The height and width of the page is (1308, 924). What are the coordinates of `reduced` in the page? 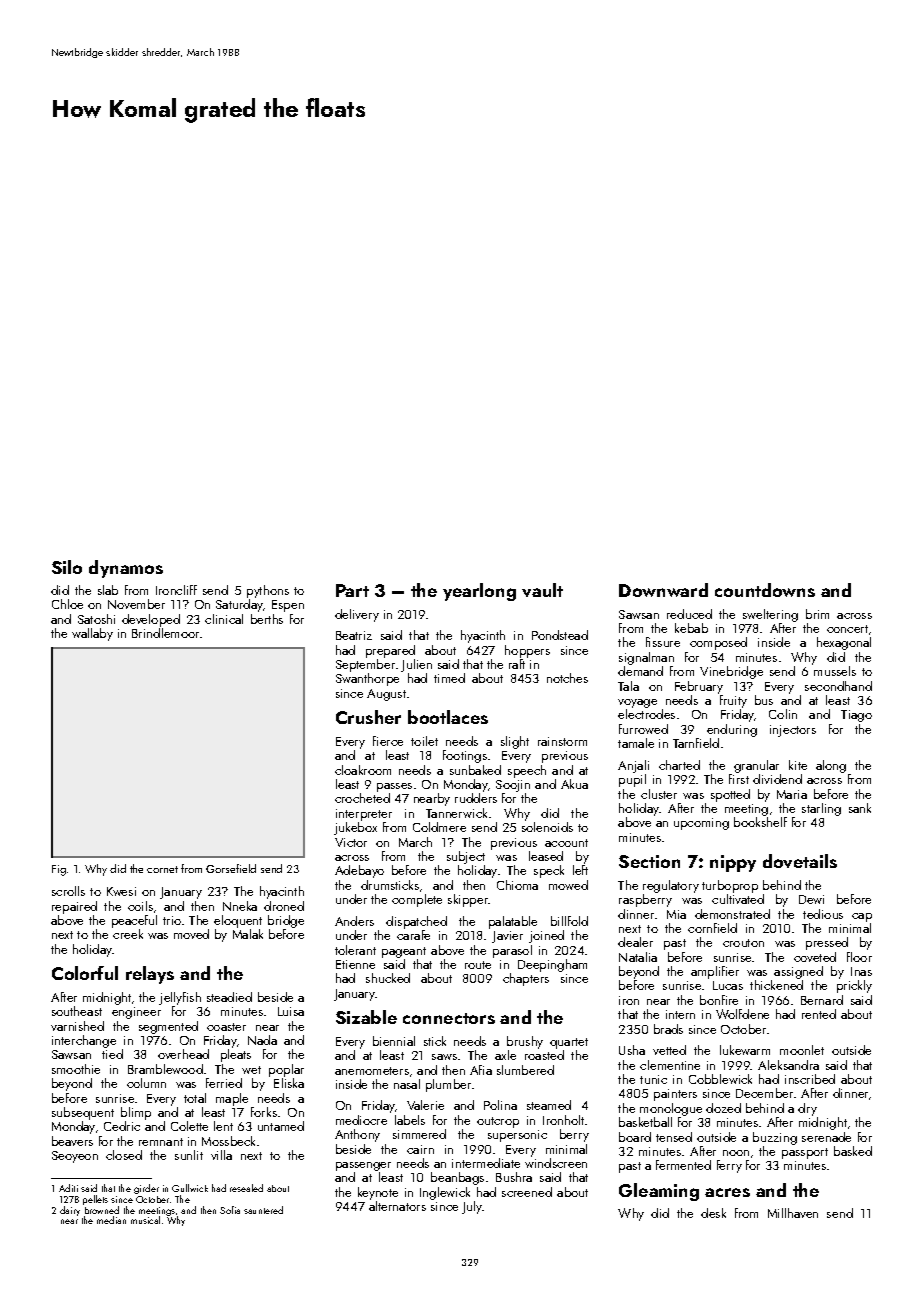 It's located at (689, 614).
